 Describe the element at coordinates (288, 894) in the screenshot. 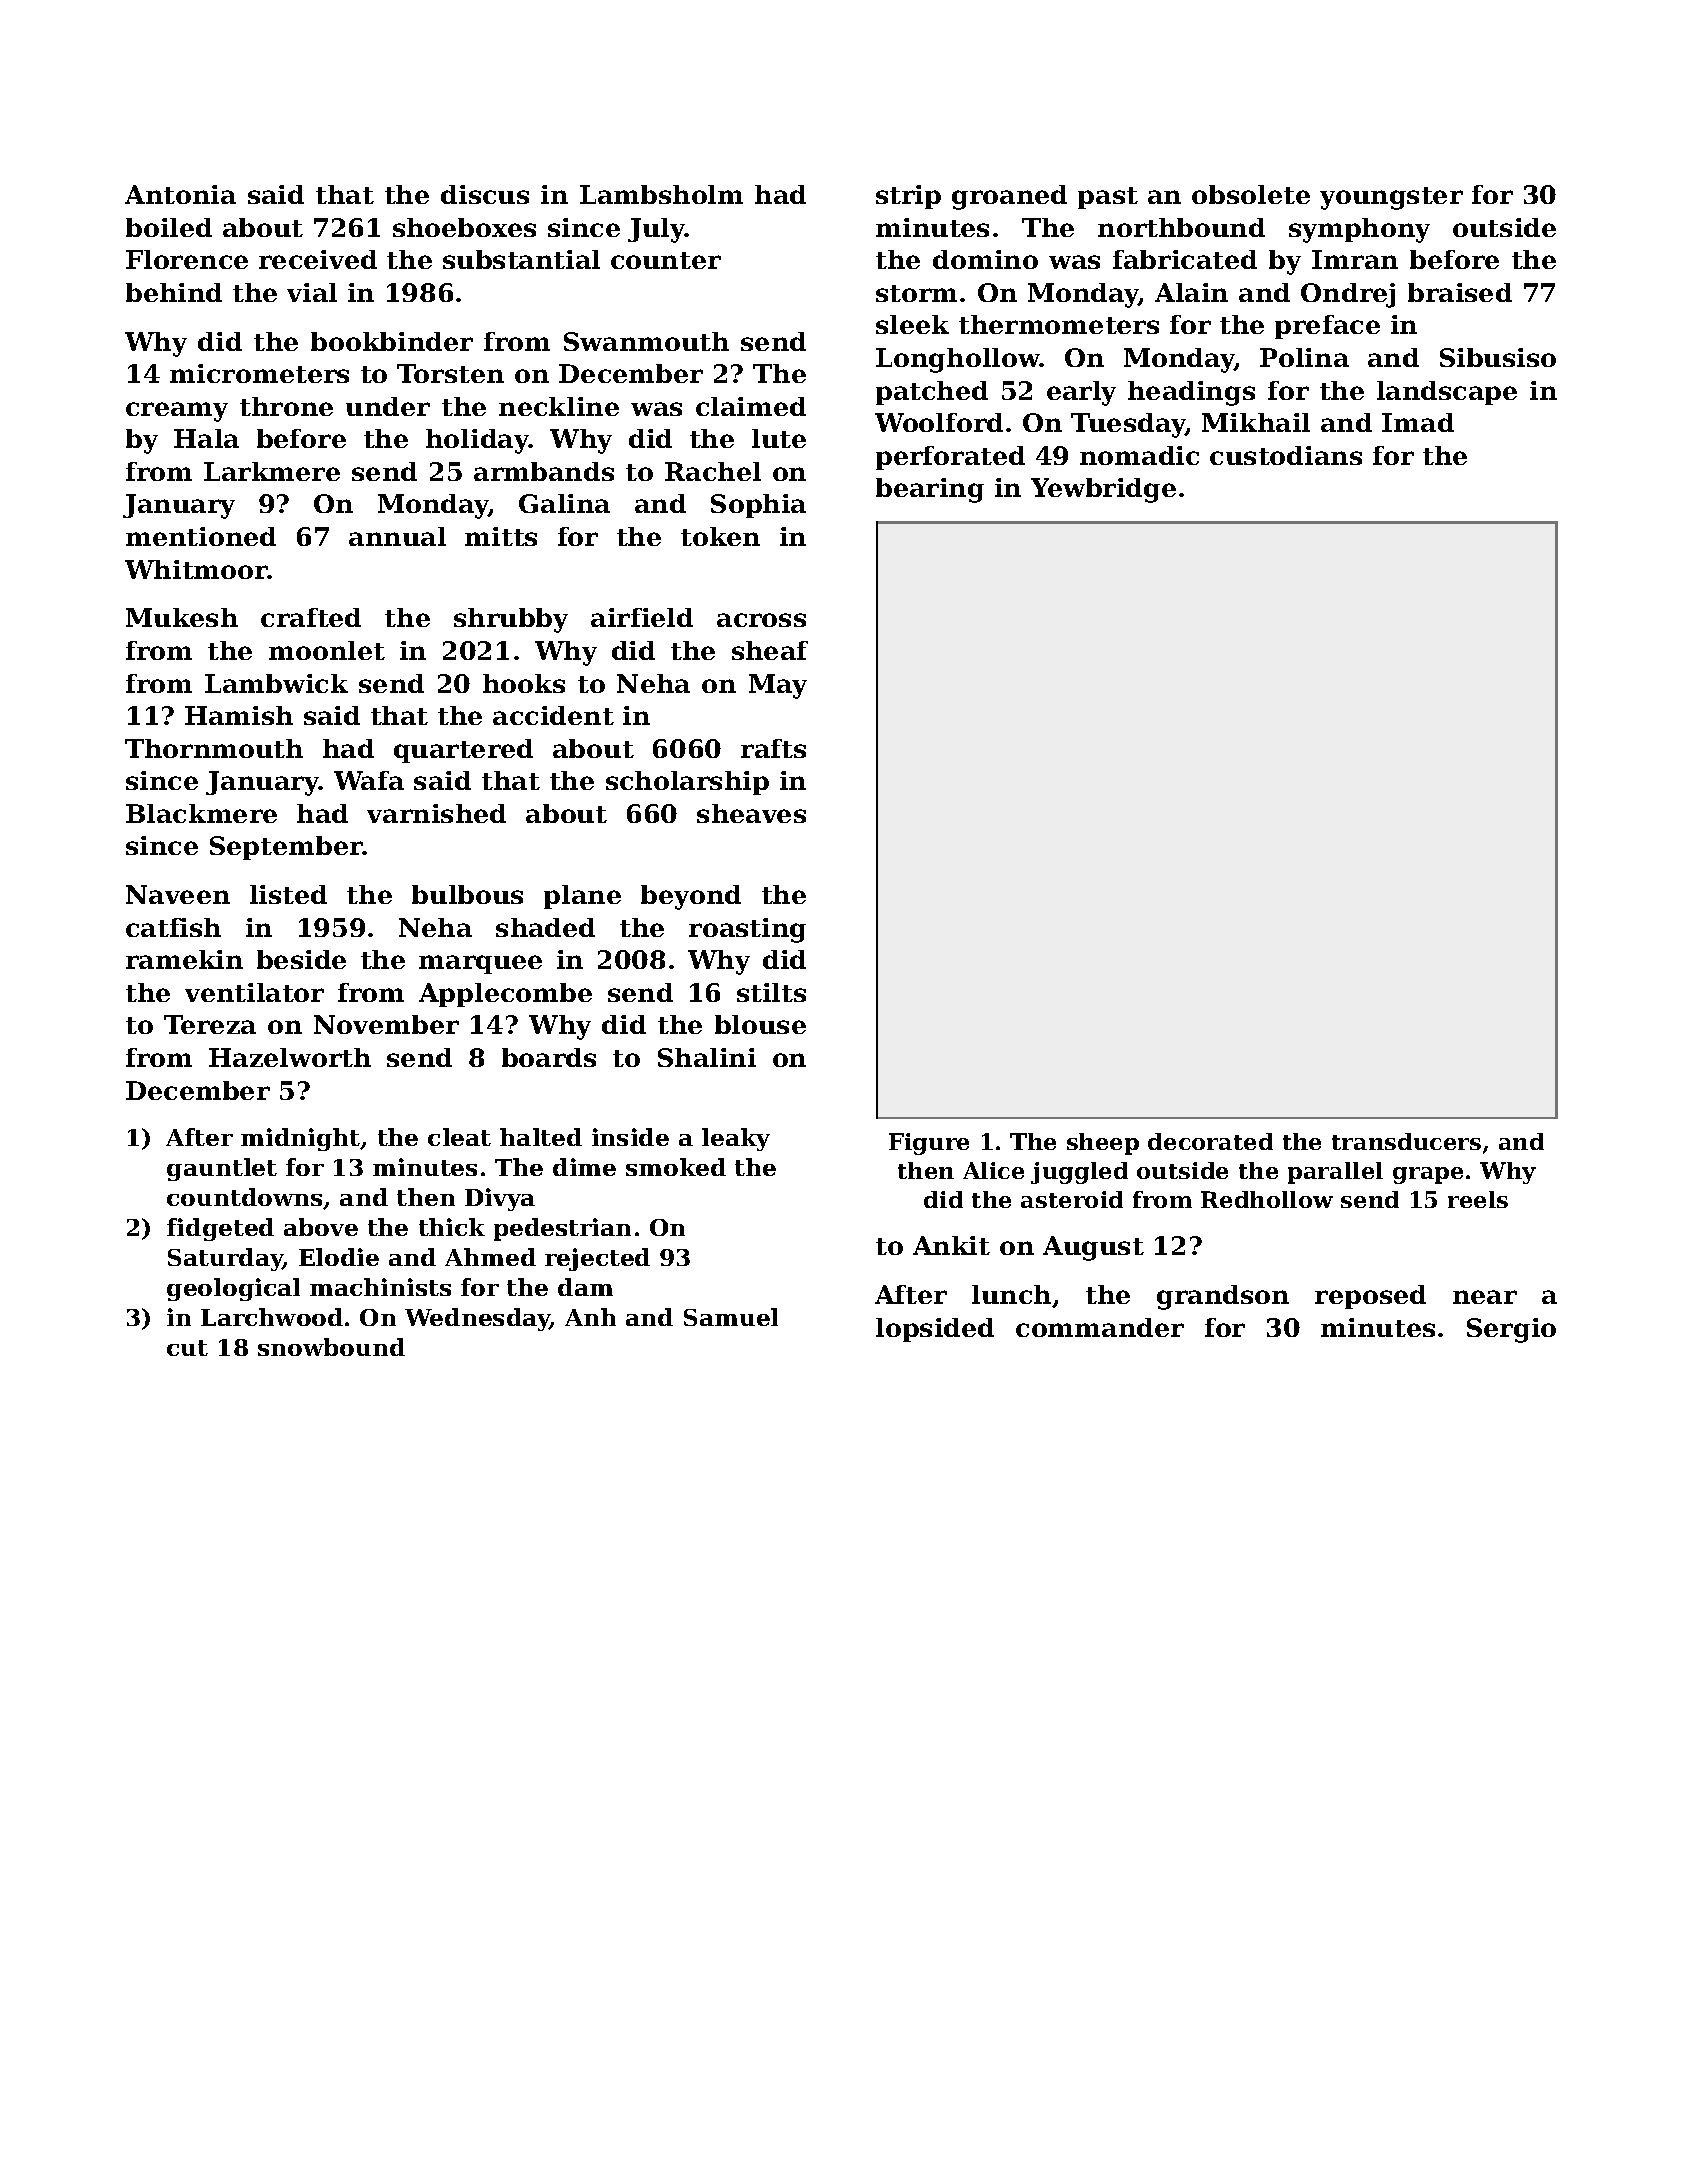

I see `listed` at that location.
